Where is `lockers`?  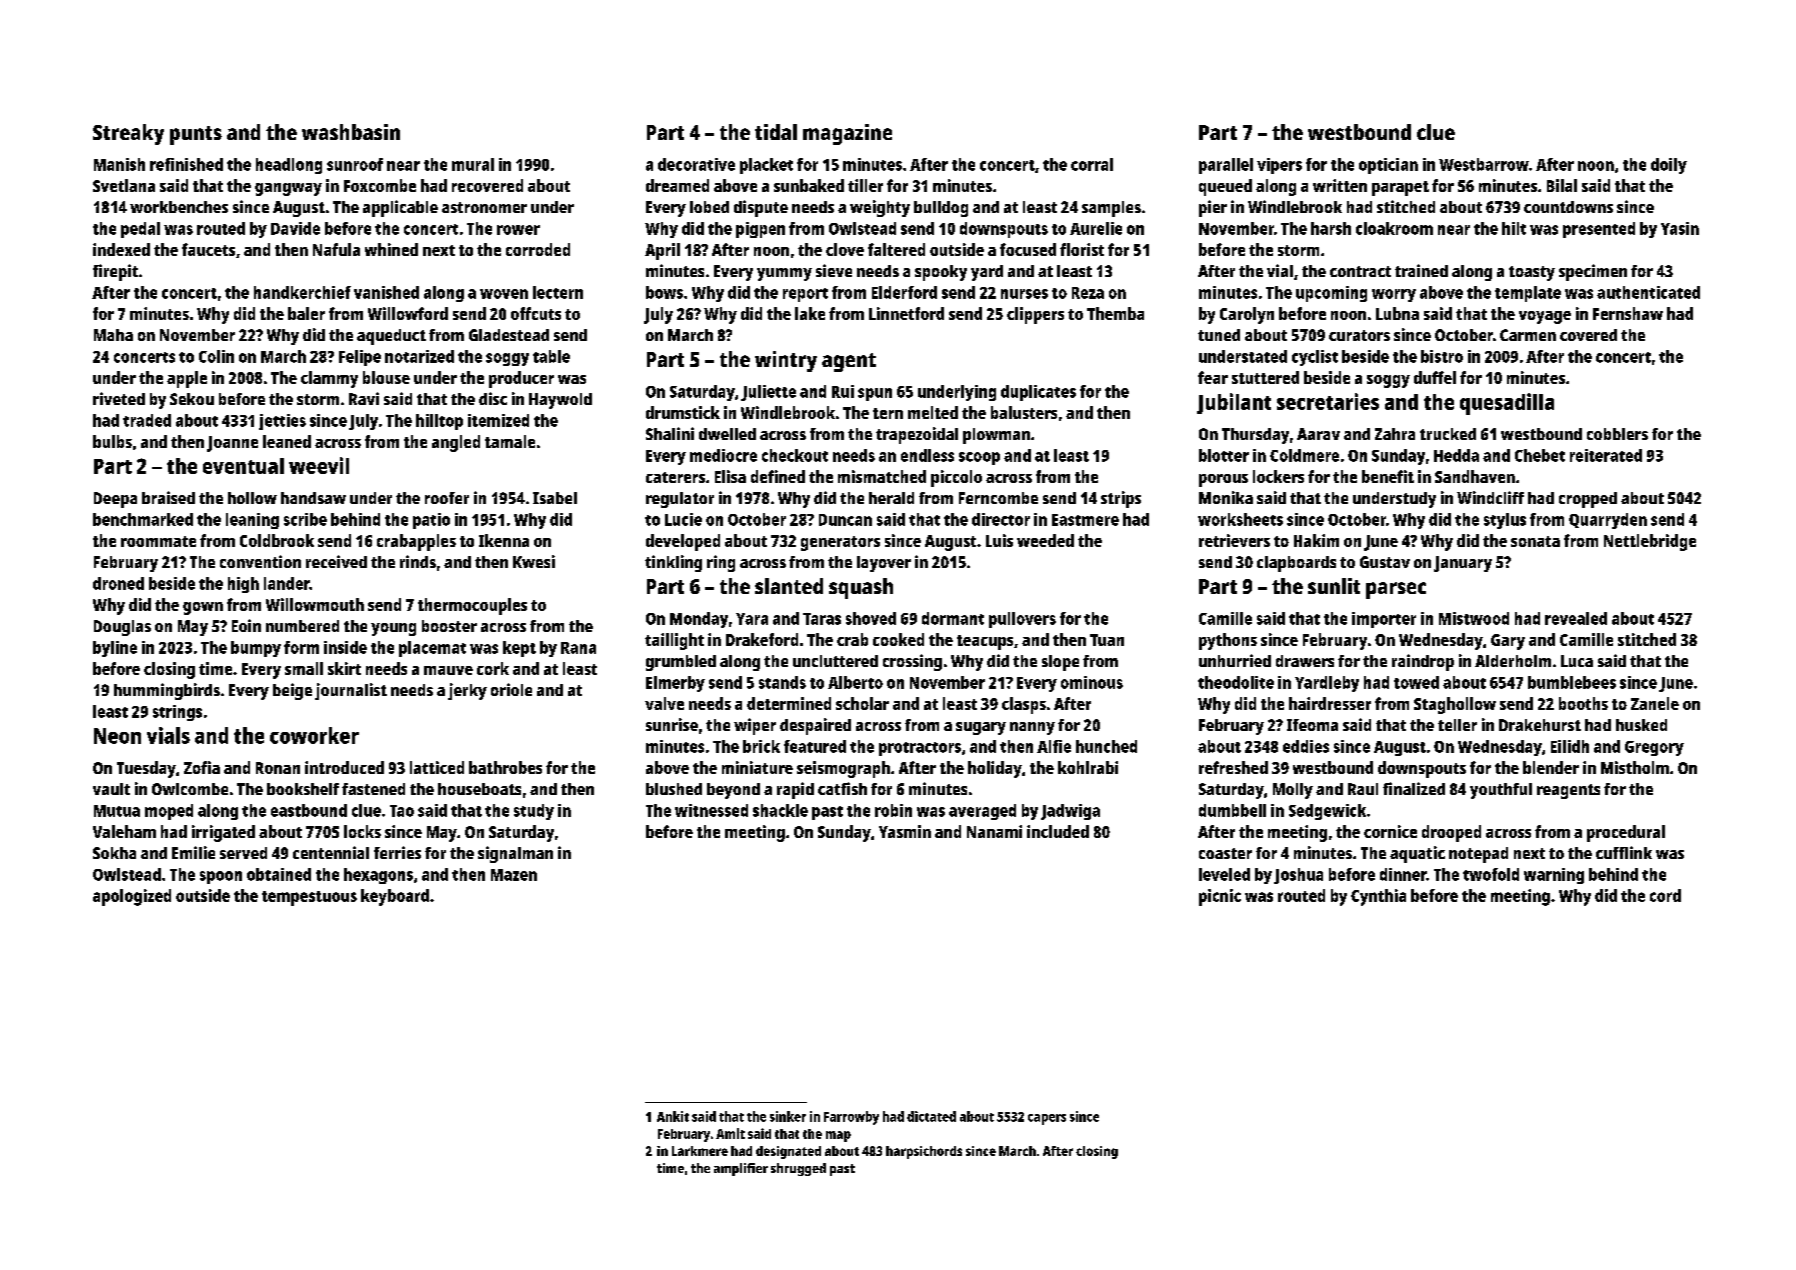
lockers is located at coordinates (1278, 476).
